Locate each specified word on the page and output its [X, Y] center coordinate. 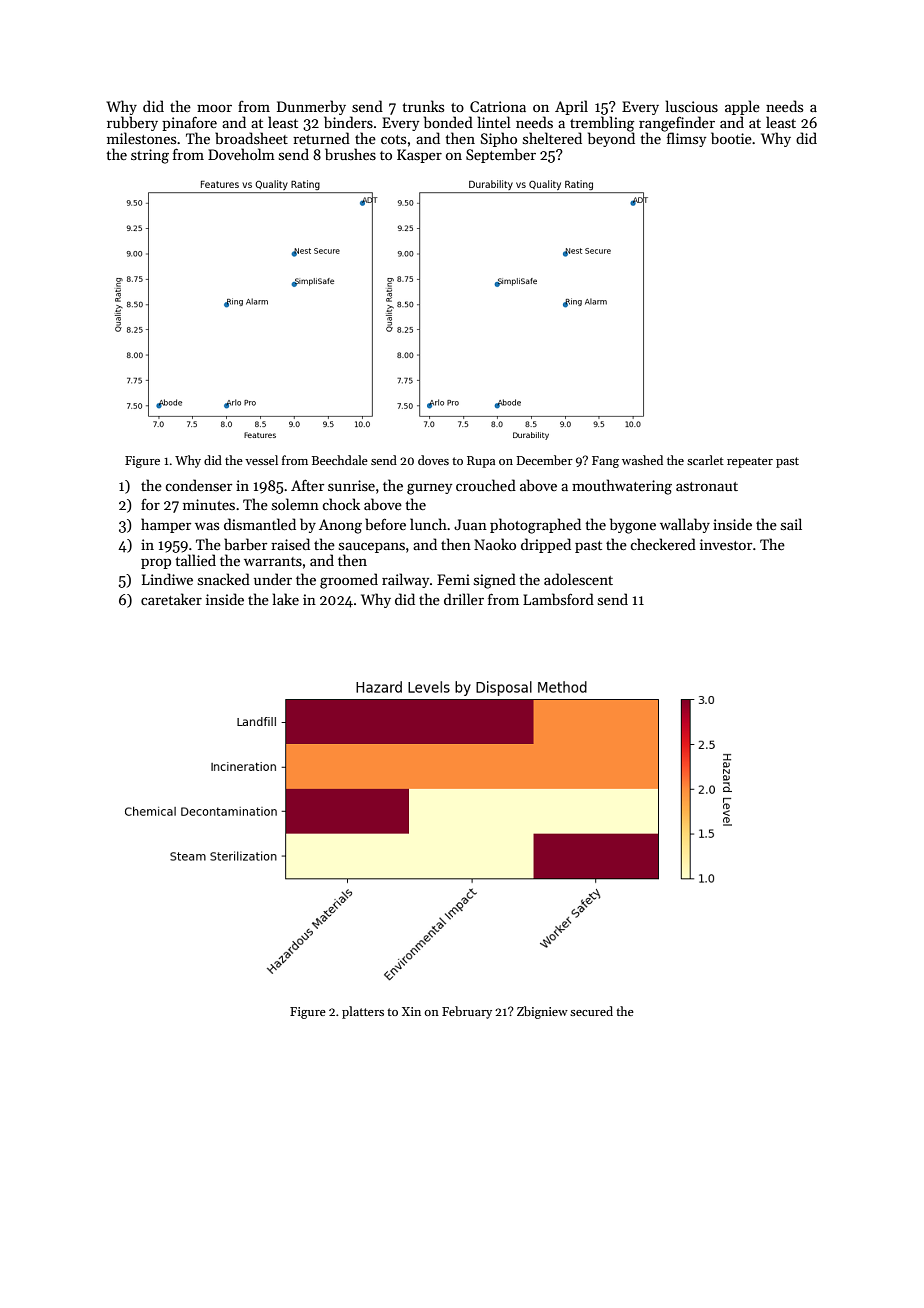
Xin [411, 1011]
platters [363, 1012]
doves [433, 460]
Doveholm [241, 154]
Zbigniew [542, 1012]
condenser [198, 485]
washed [642, 460]
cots [393, 139]
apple [742, 107]
